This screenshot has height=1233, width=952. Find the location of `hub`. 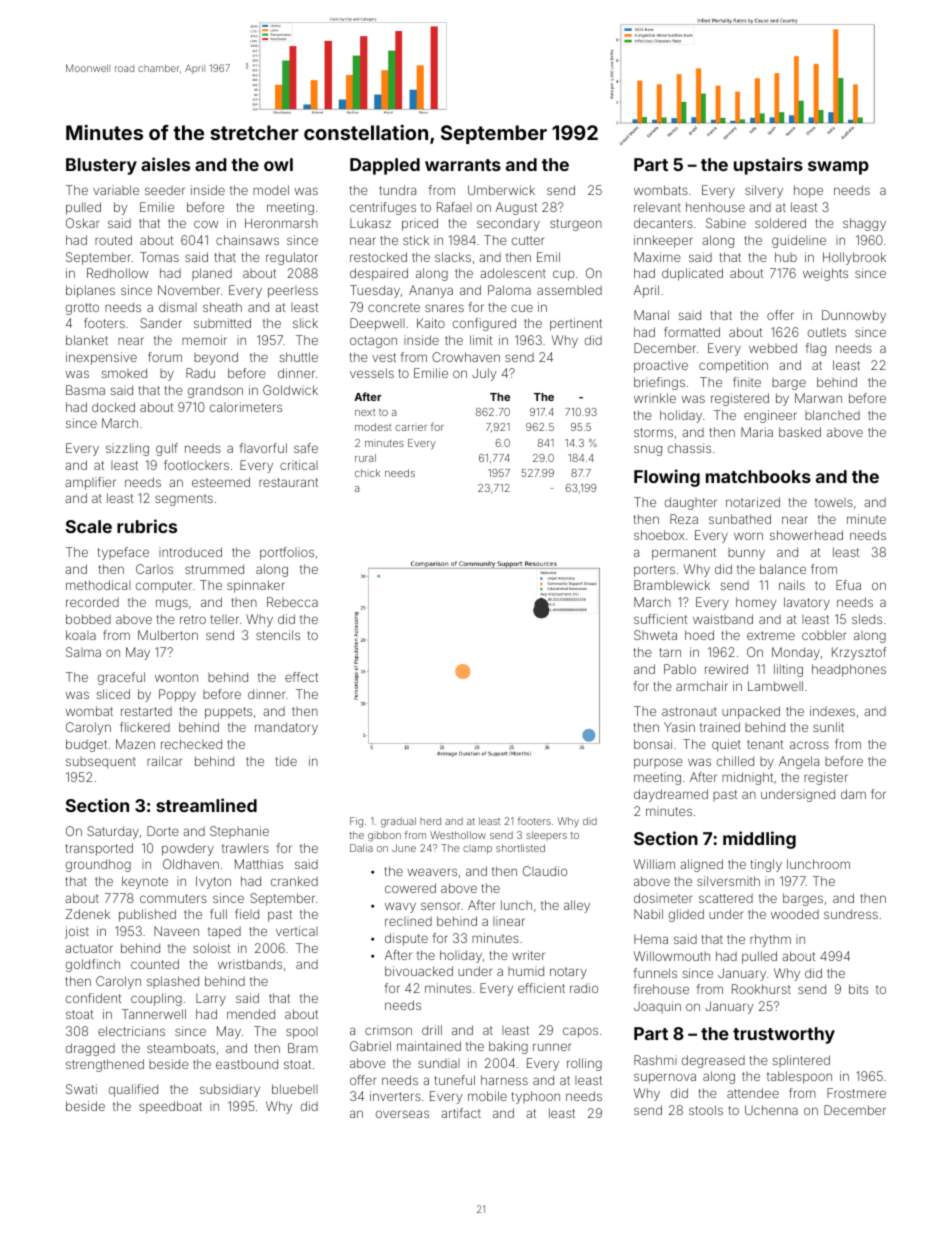

hub is located at coordinates (786, 257).
